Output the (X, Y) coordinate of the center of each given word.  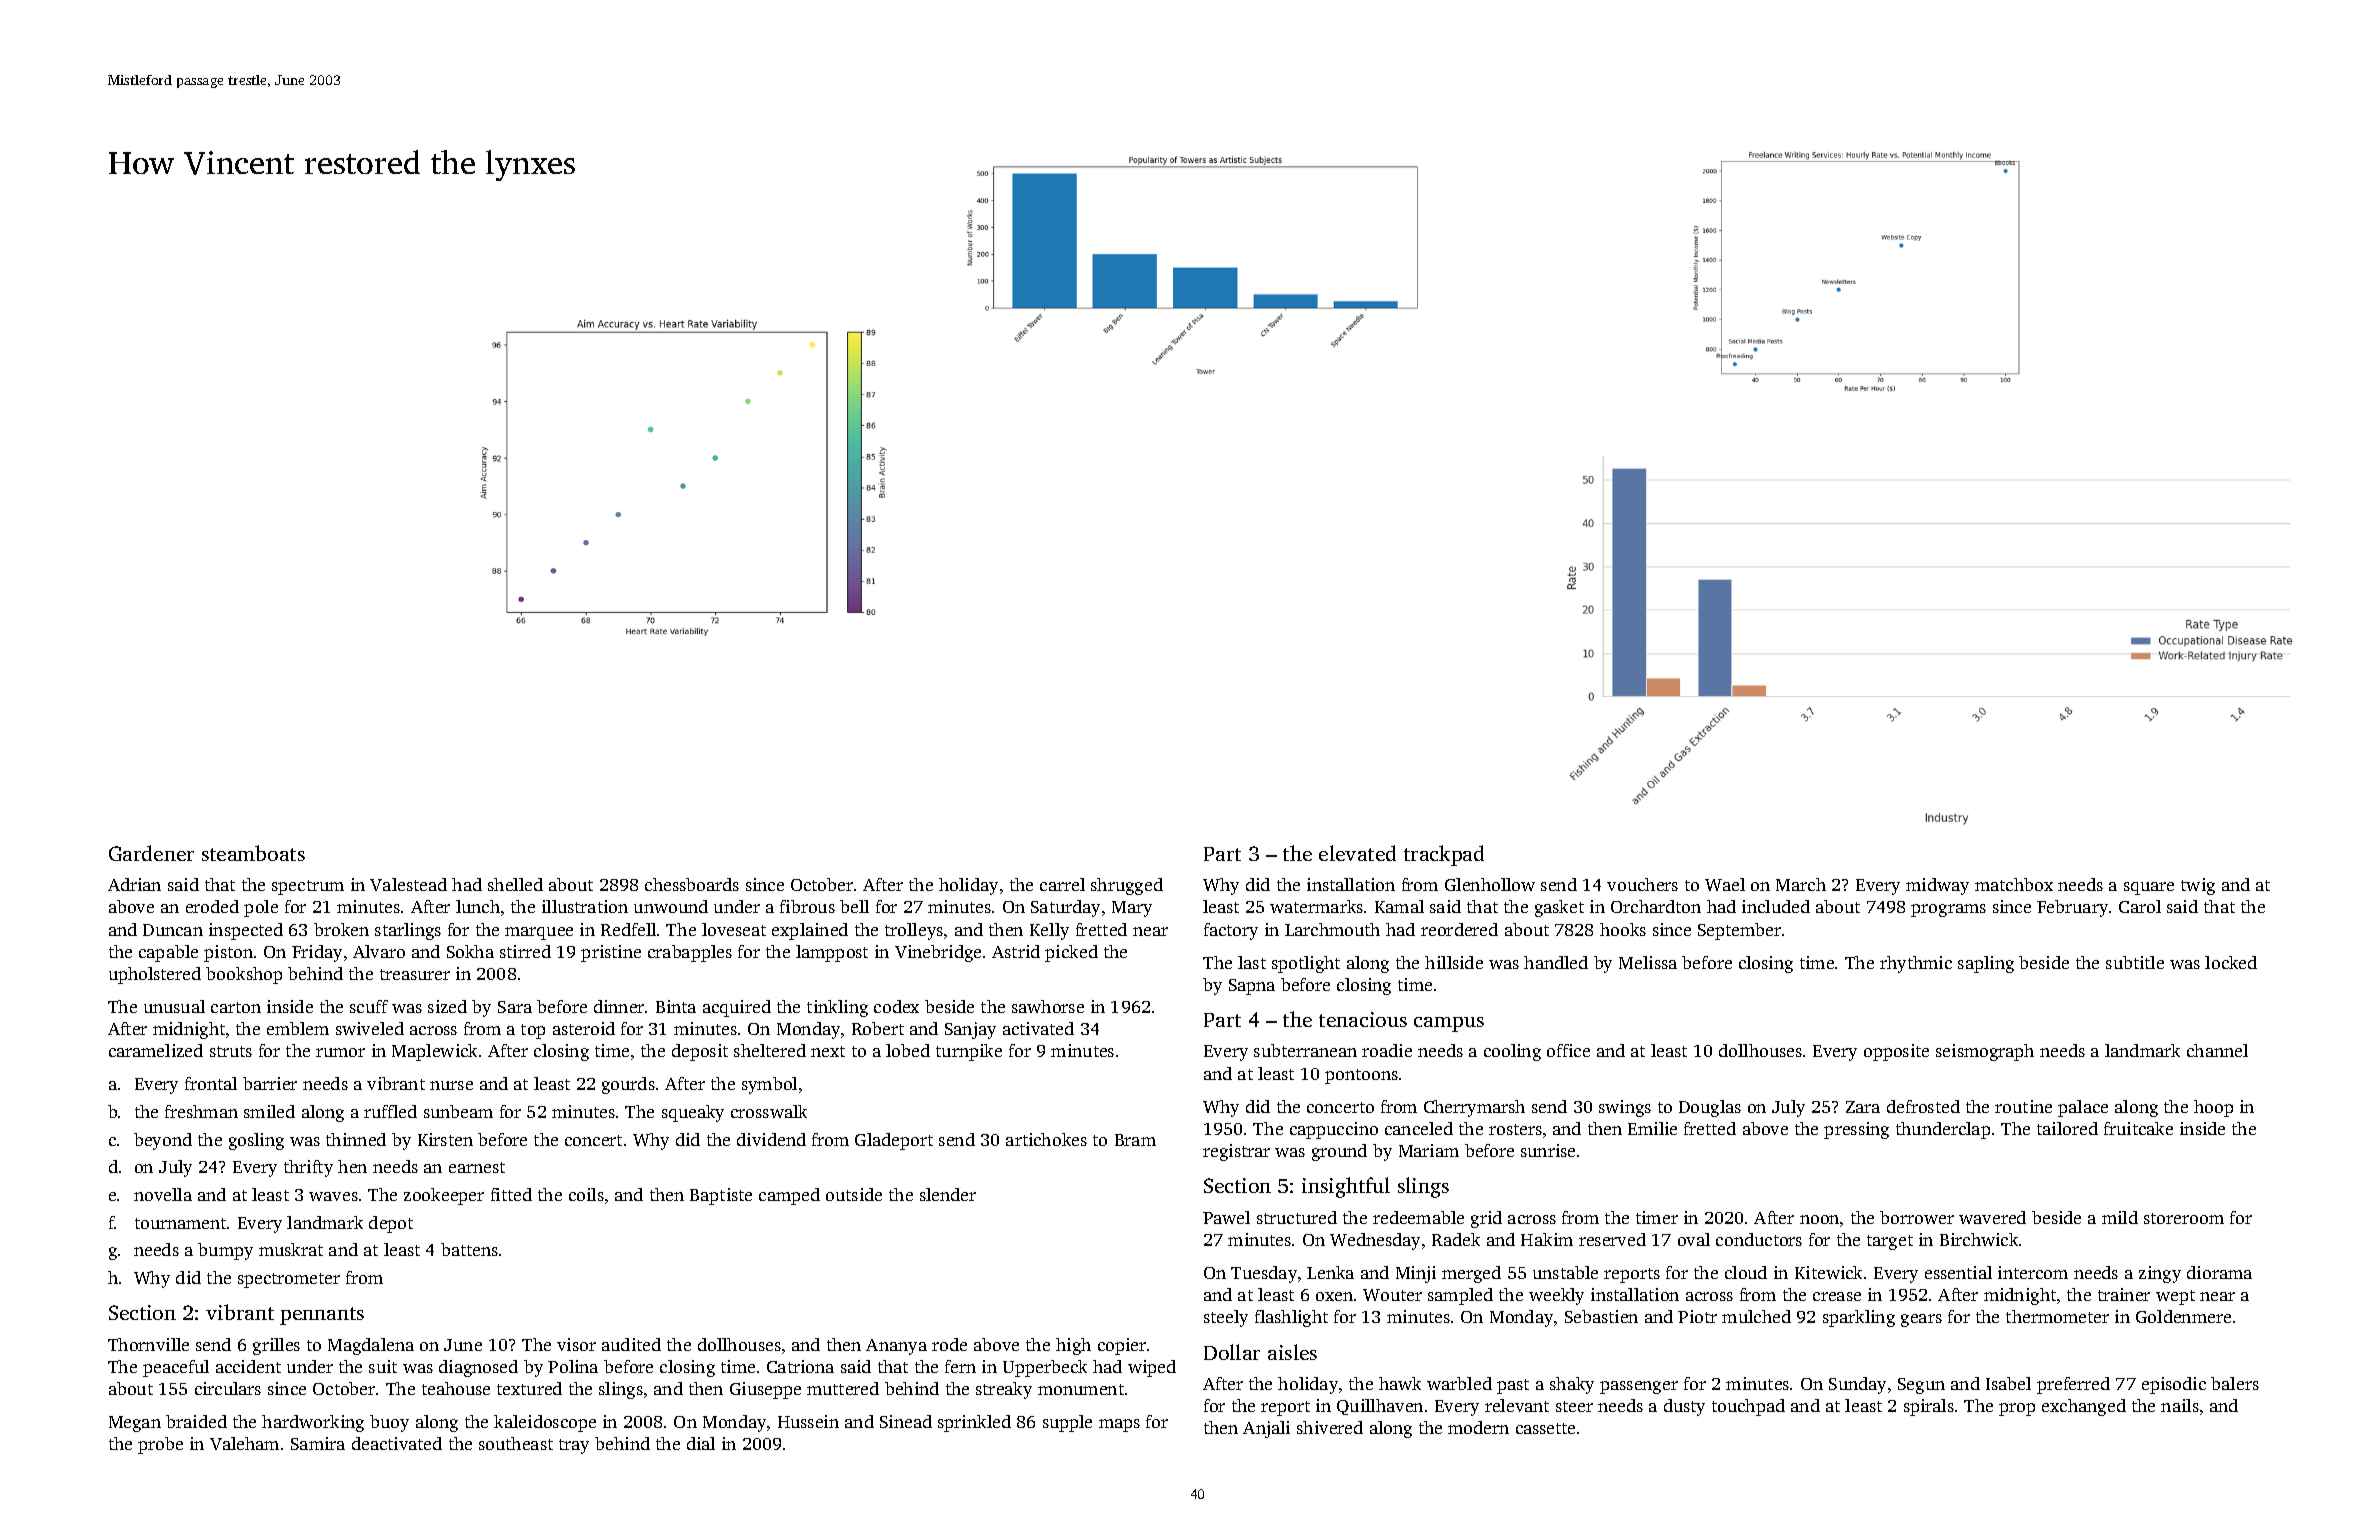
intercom (2033, 1272)
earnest (477, 1167)
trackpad (1444, 855)
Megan (135, 1424)
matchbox (2014, 884)
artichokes (1046, 1139)
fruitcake (2138, 1128)
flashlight (1291, 1318)
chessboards (692, 884)
